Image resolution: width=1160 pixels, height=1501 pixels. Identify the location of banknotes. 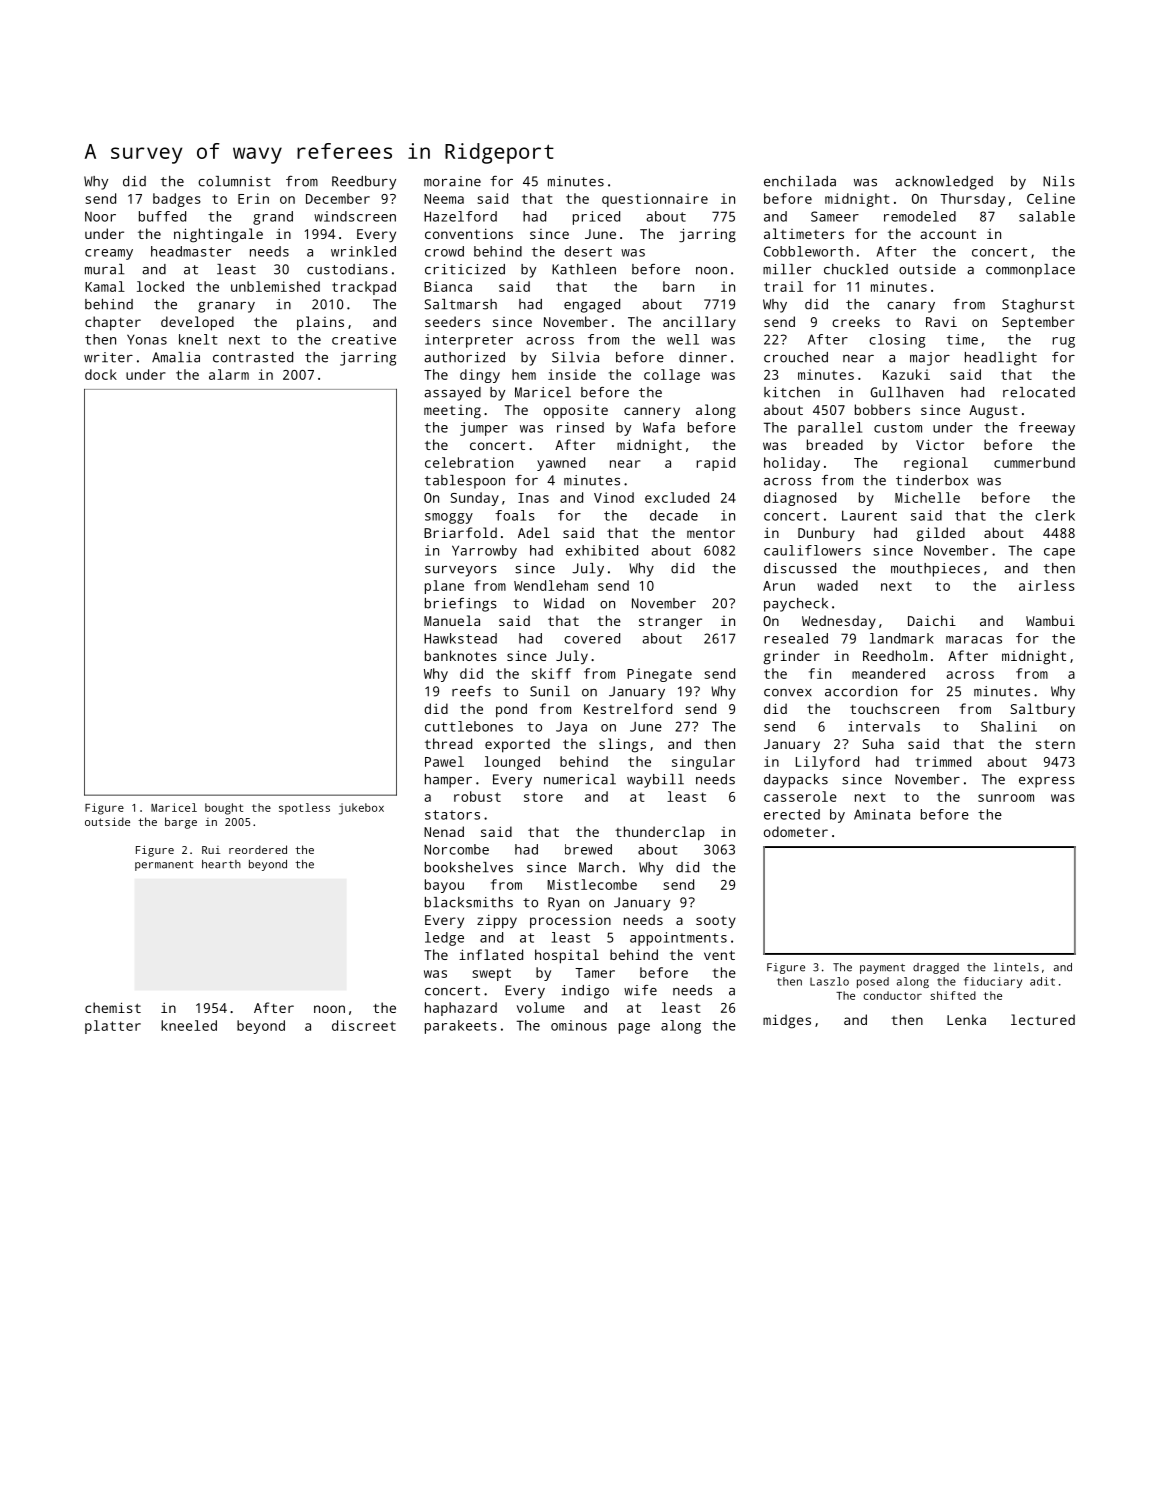
(461, 655).
